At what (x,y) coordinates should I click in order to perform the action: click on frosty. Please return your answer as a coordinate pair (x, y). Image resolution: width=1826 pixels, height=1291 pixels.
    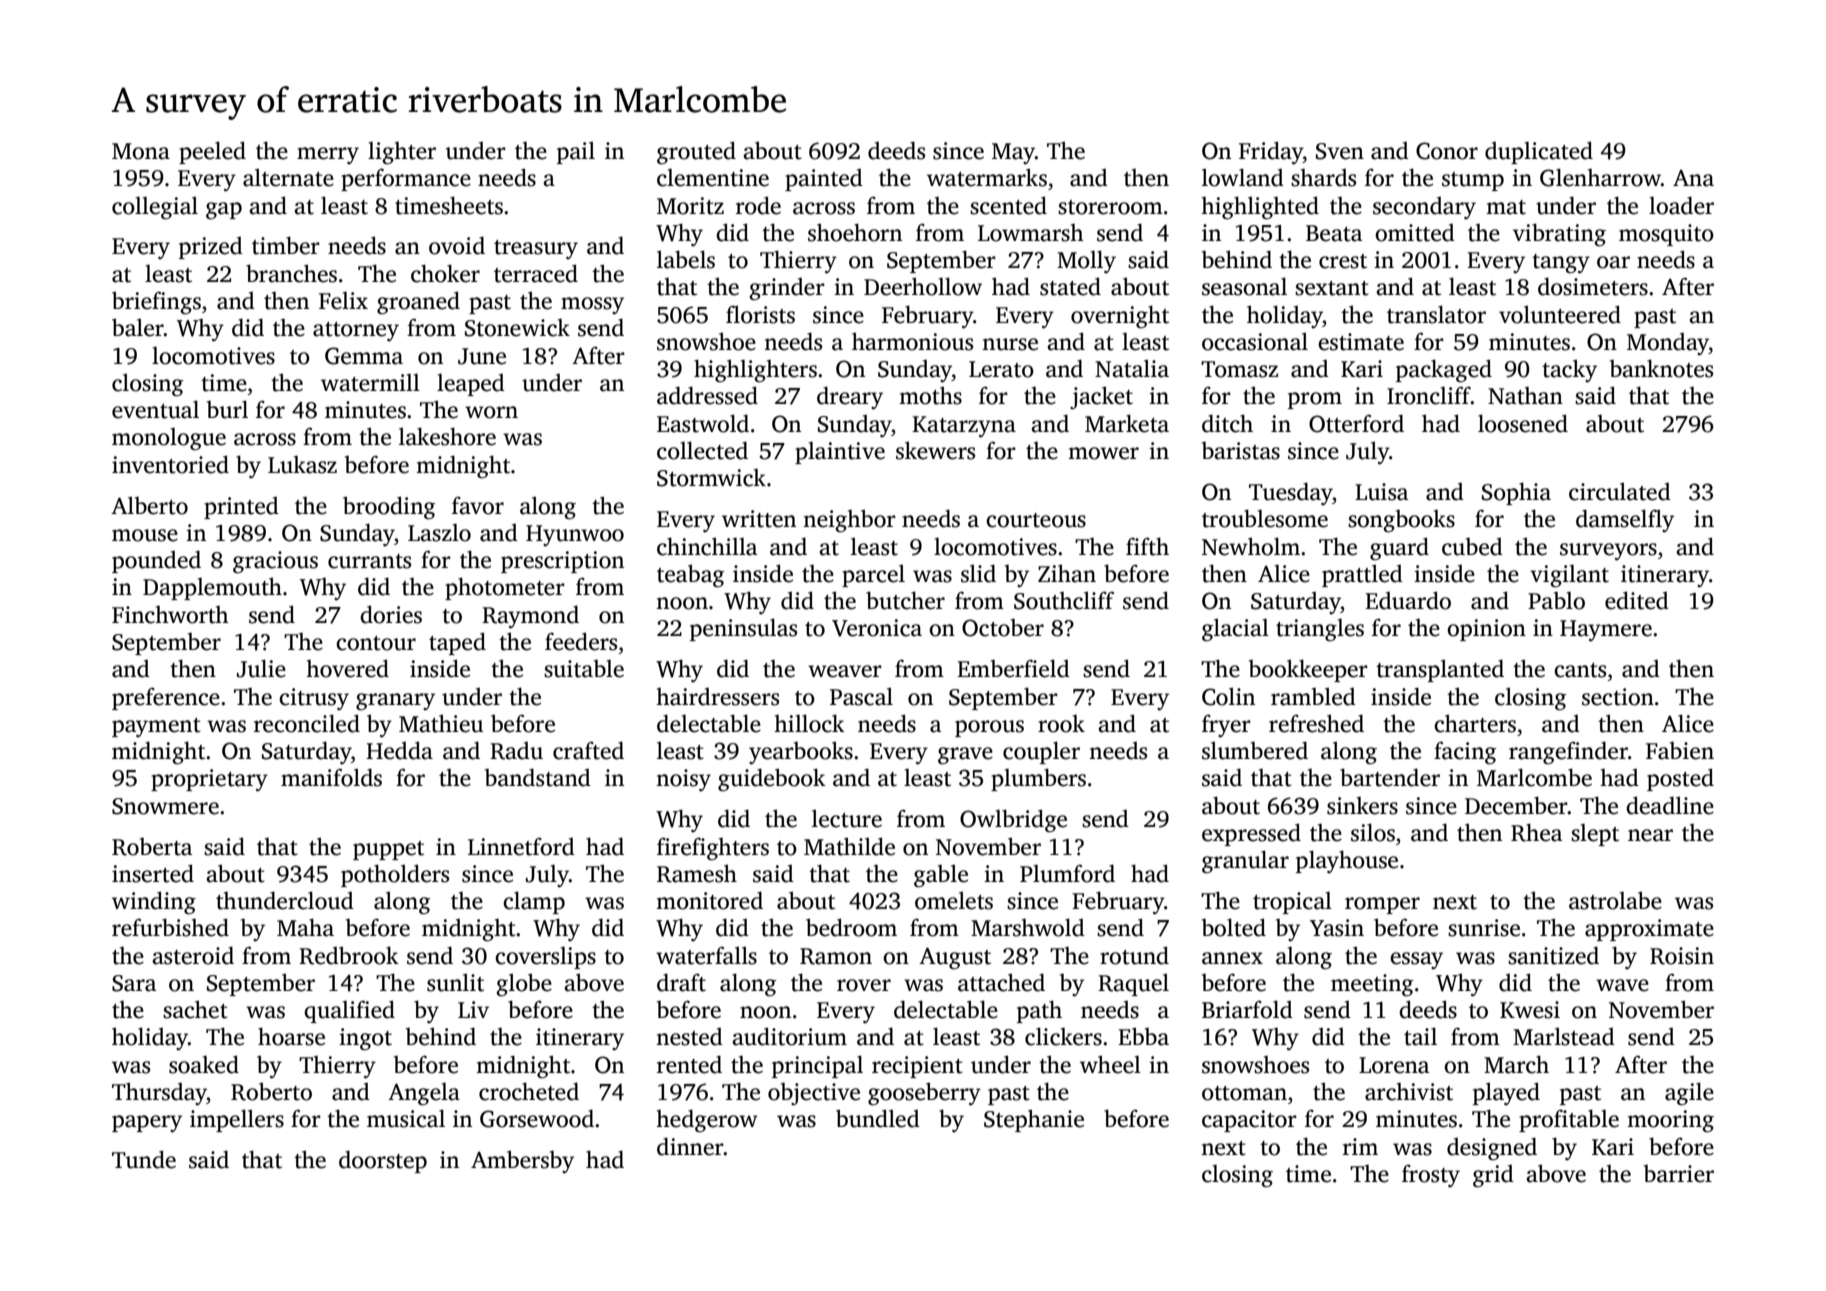
    Looking at the image, I should click on (1431, 1175).
